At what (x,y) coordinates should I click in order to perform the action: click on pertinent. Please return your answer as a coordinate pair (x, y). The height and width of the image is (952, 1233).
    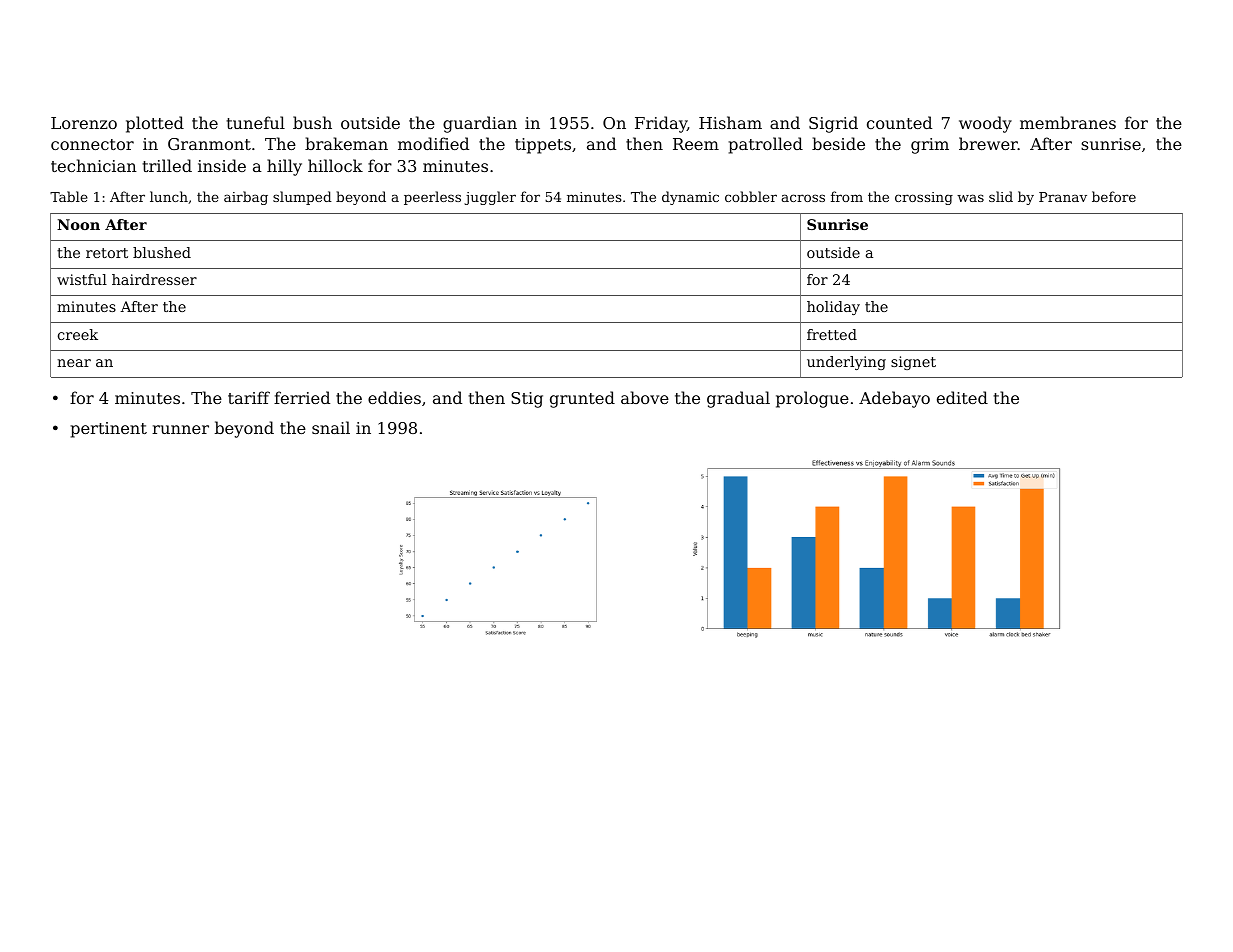
    Looking at the image, I should click on (109, 430).
